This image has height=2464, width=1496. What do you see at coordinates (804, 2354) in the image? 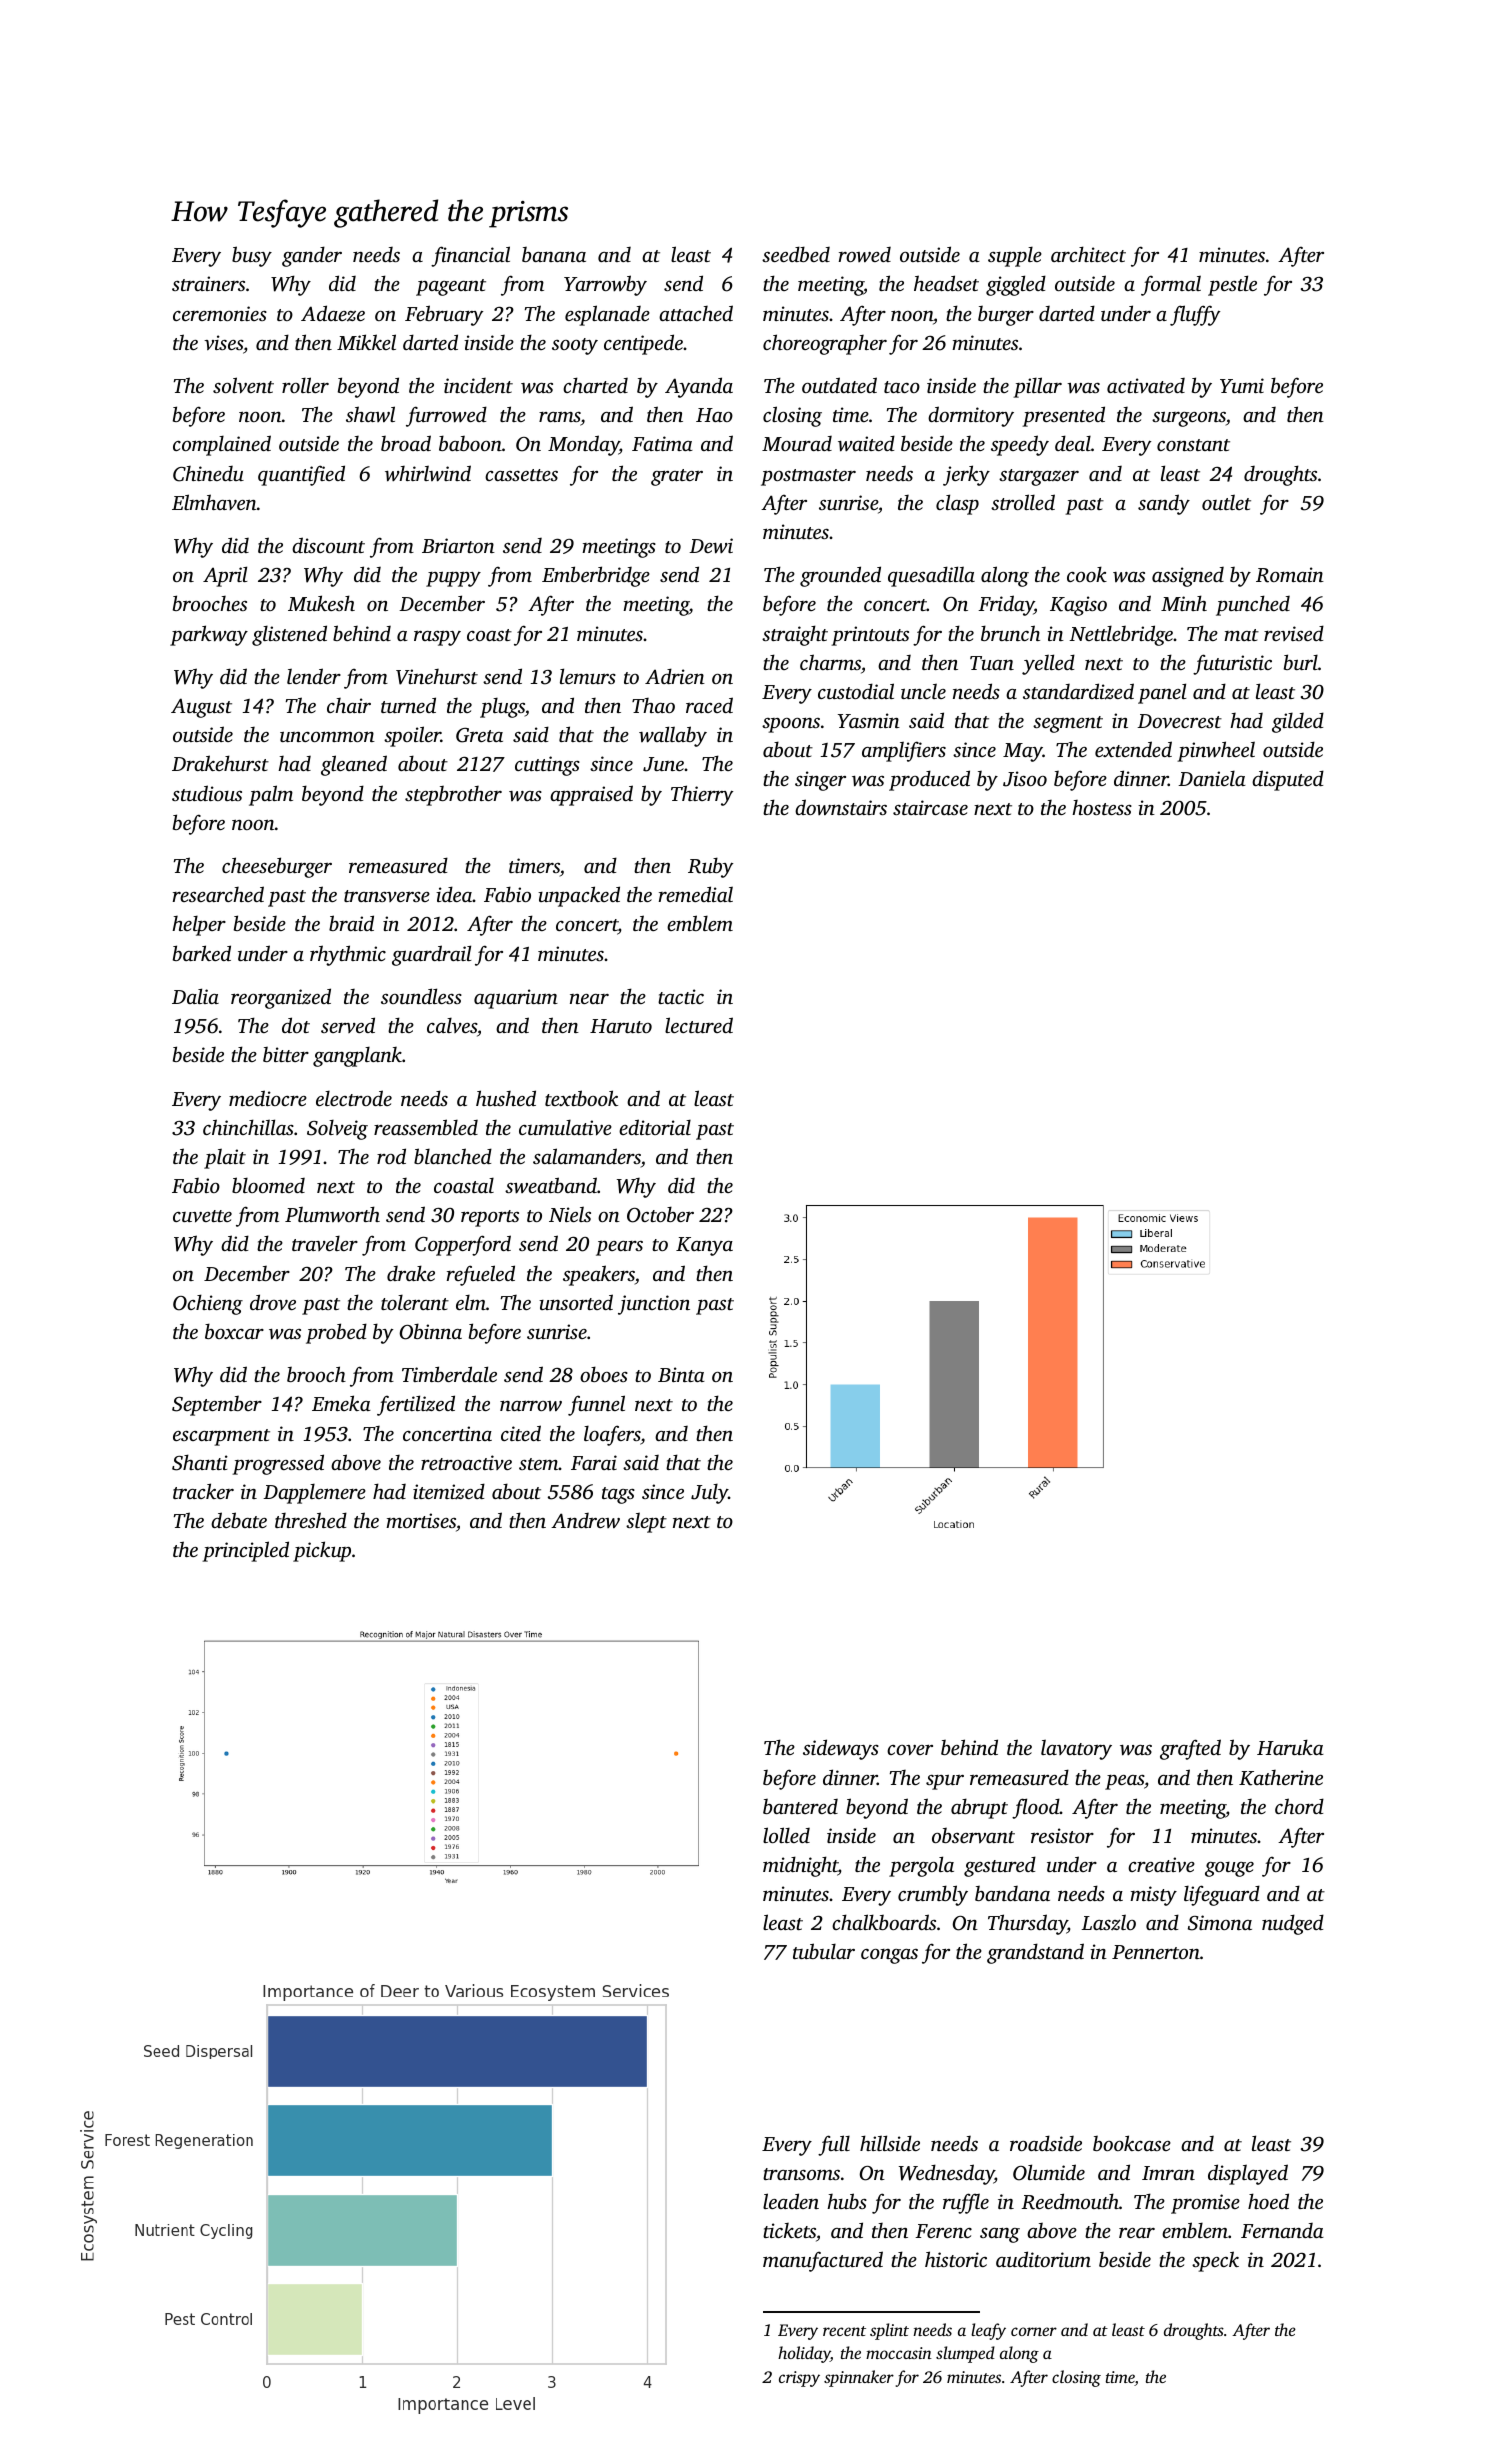
I see `holiday` at bounding box center [804, 2354].
